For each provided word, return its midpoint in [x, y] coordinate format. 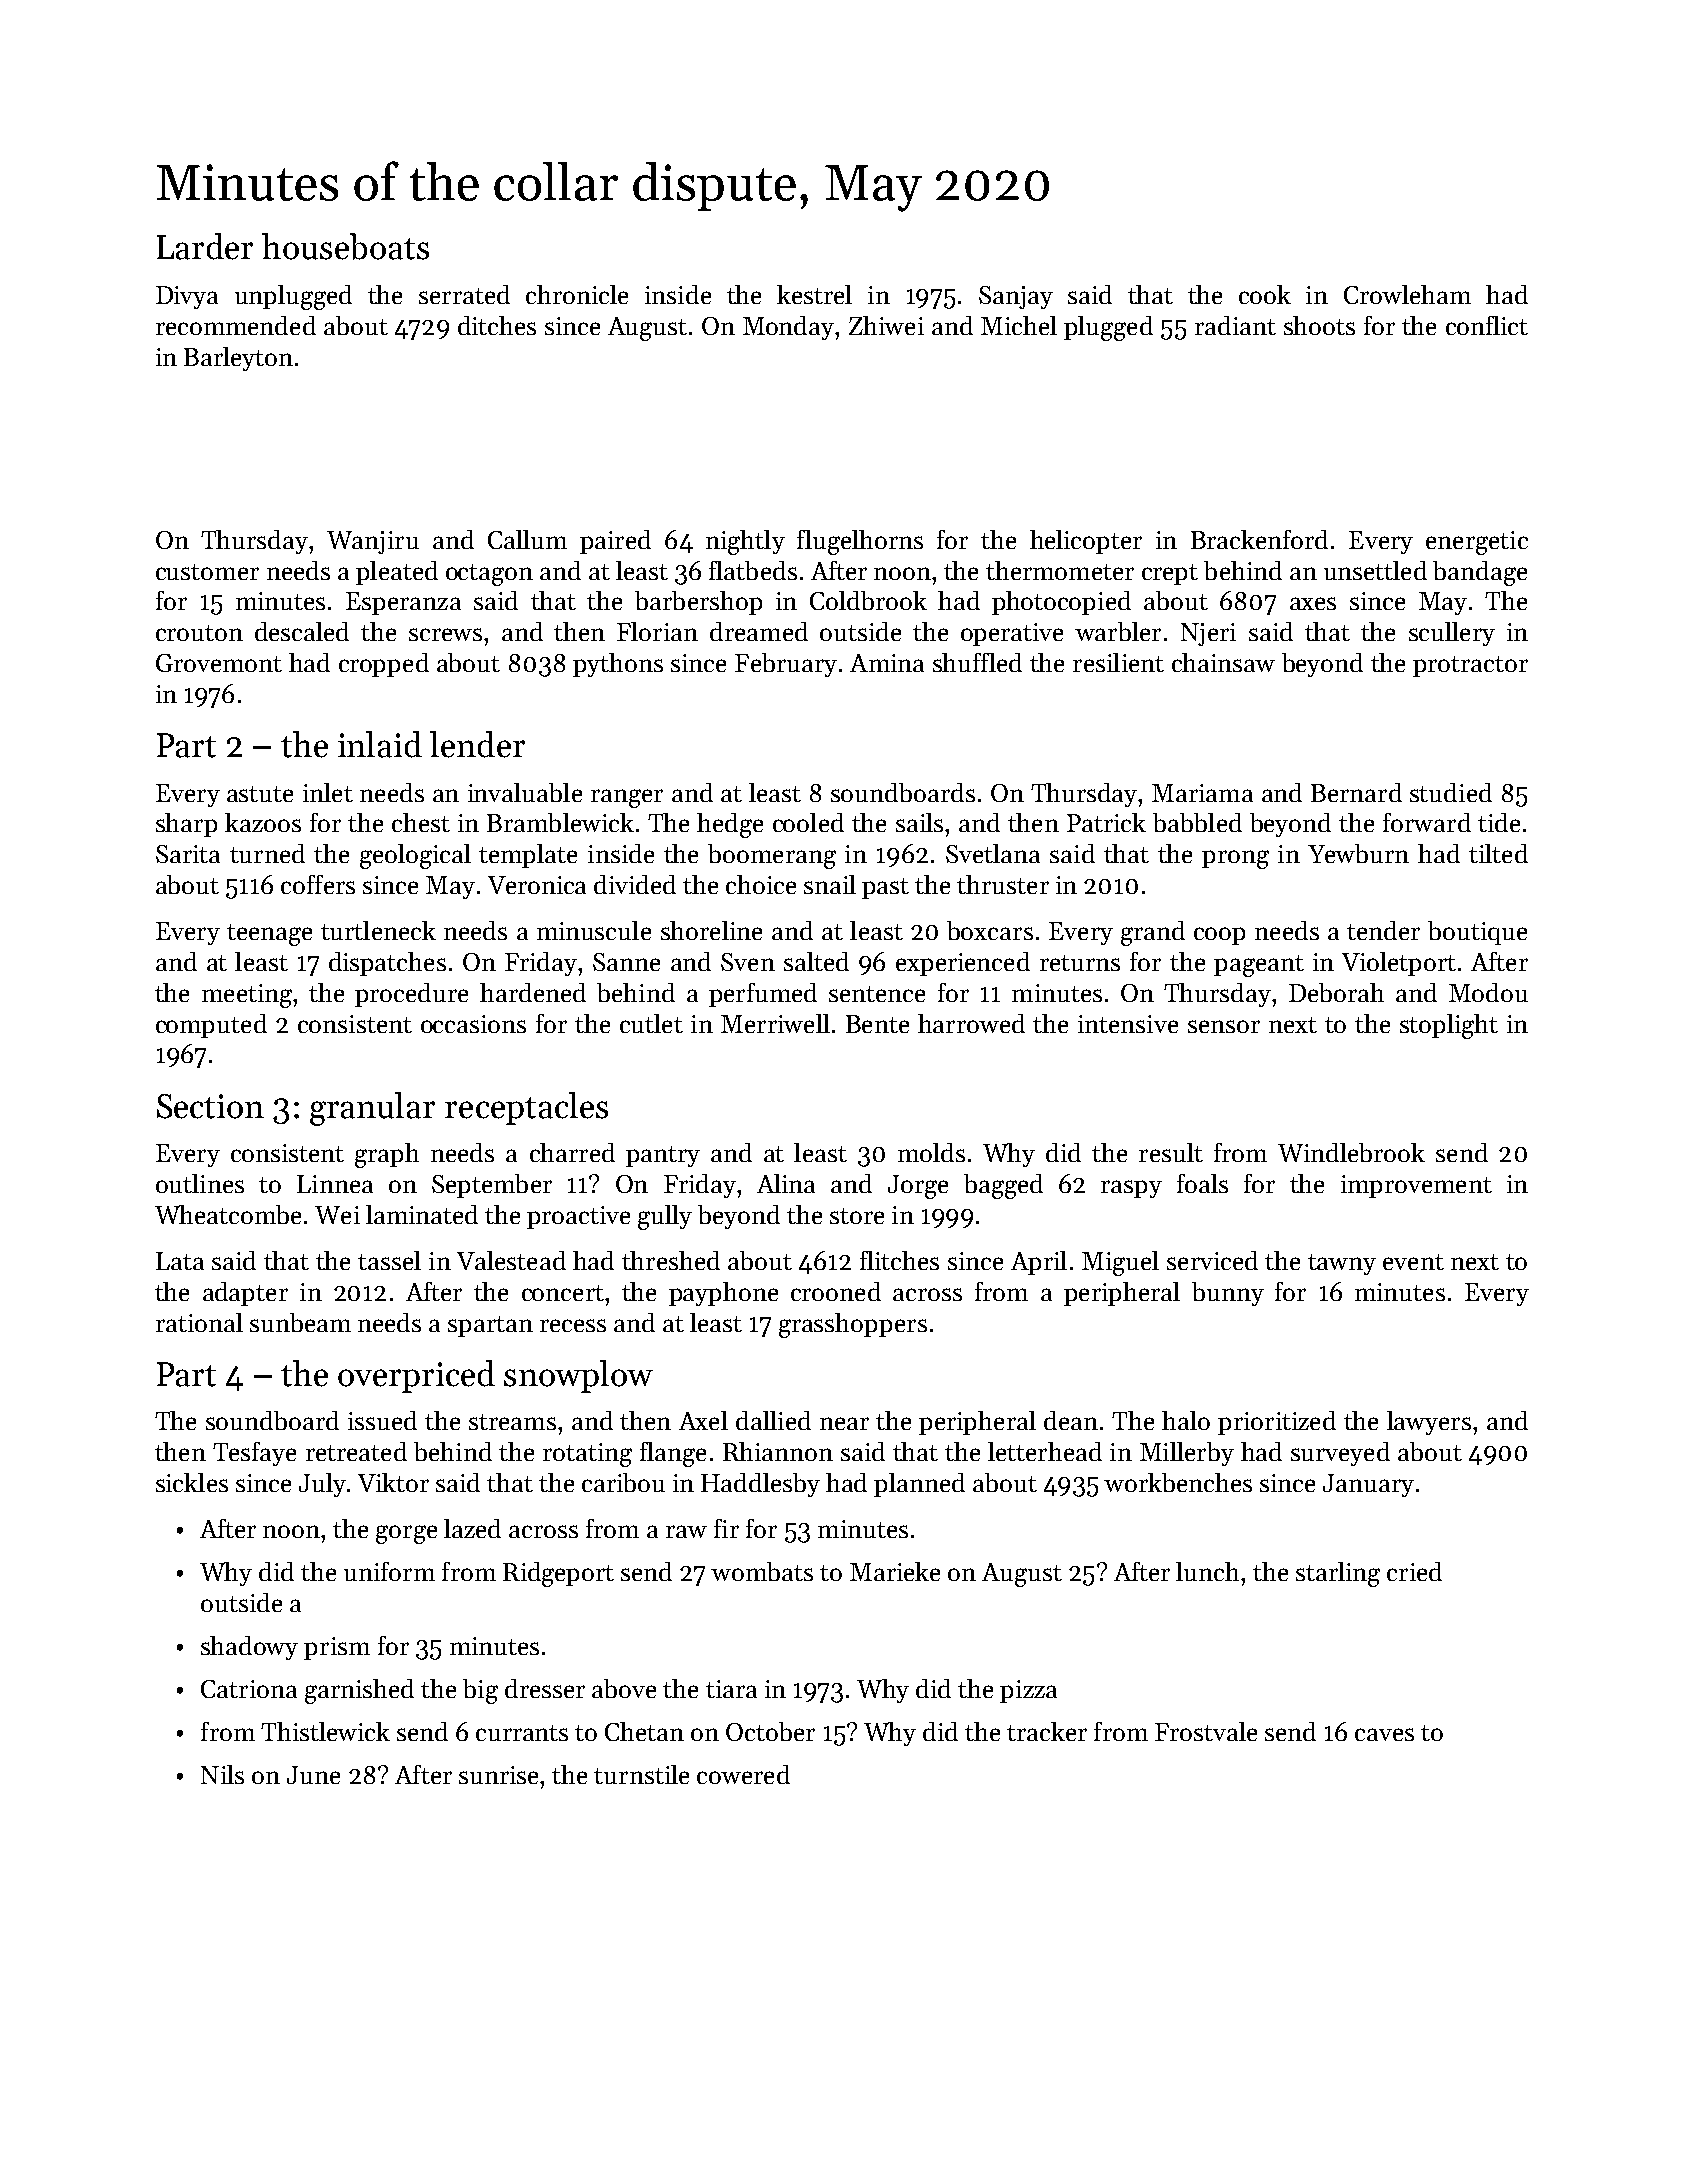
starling [1338, 1574]
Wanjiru [373, 542]
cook [1265, 294]
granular [372, 1109]
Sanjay [1016, 297]
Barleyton [238, 359]
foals [1202, 1183]
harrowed [971, 1023]
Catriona [249, 1689]
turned [267, 853]
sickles [192, 1482]
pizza [1028, 1691]
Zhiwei [886, 325]
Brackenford [1259, 539]
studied [1451, 792]
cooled [808, 822]
